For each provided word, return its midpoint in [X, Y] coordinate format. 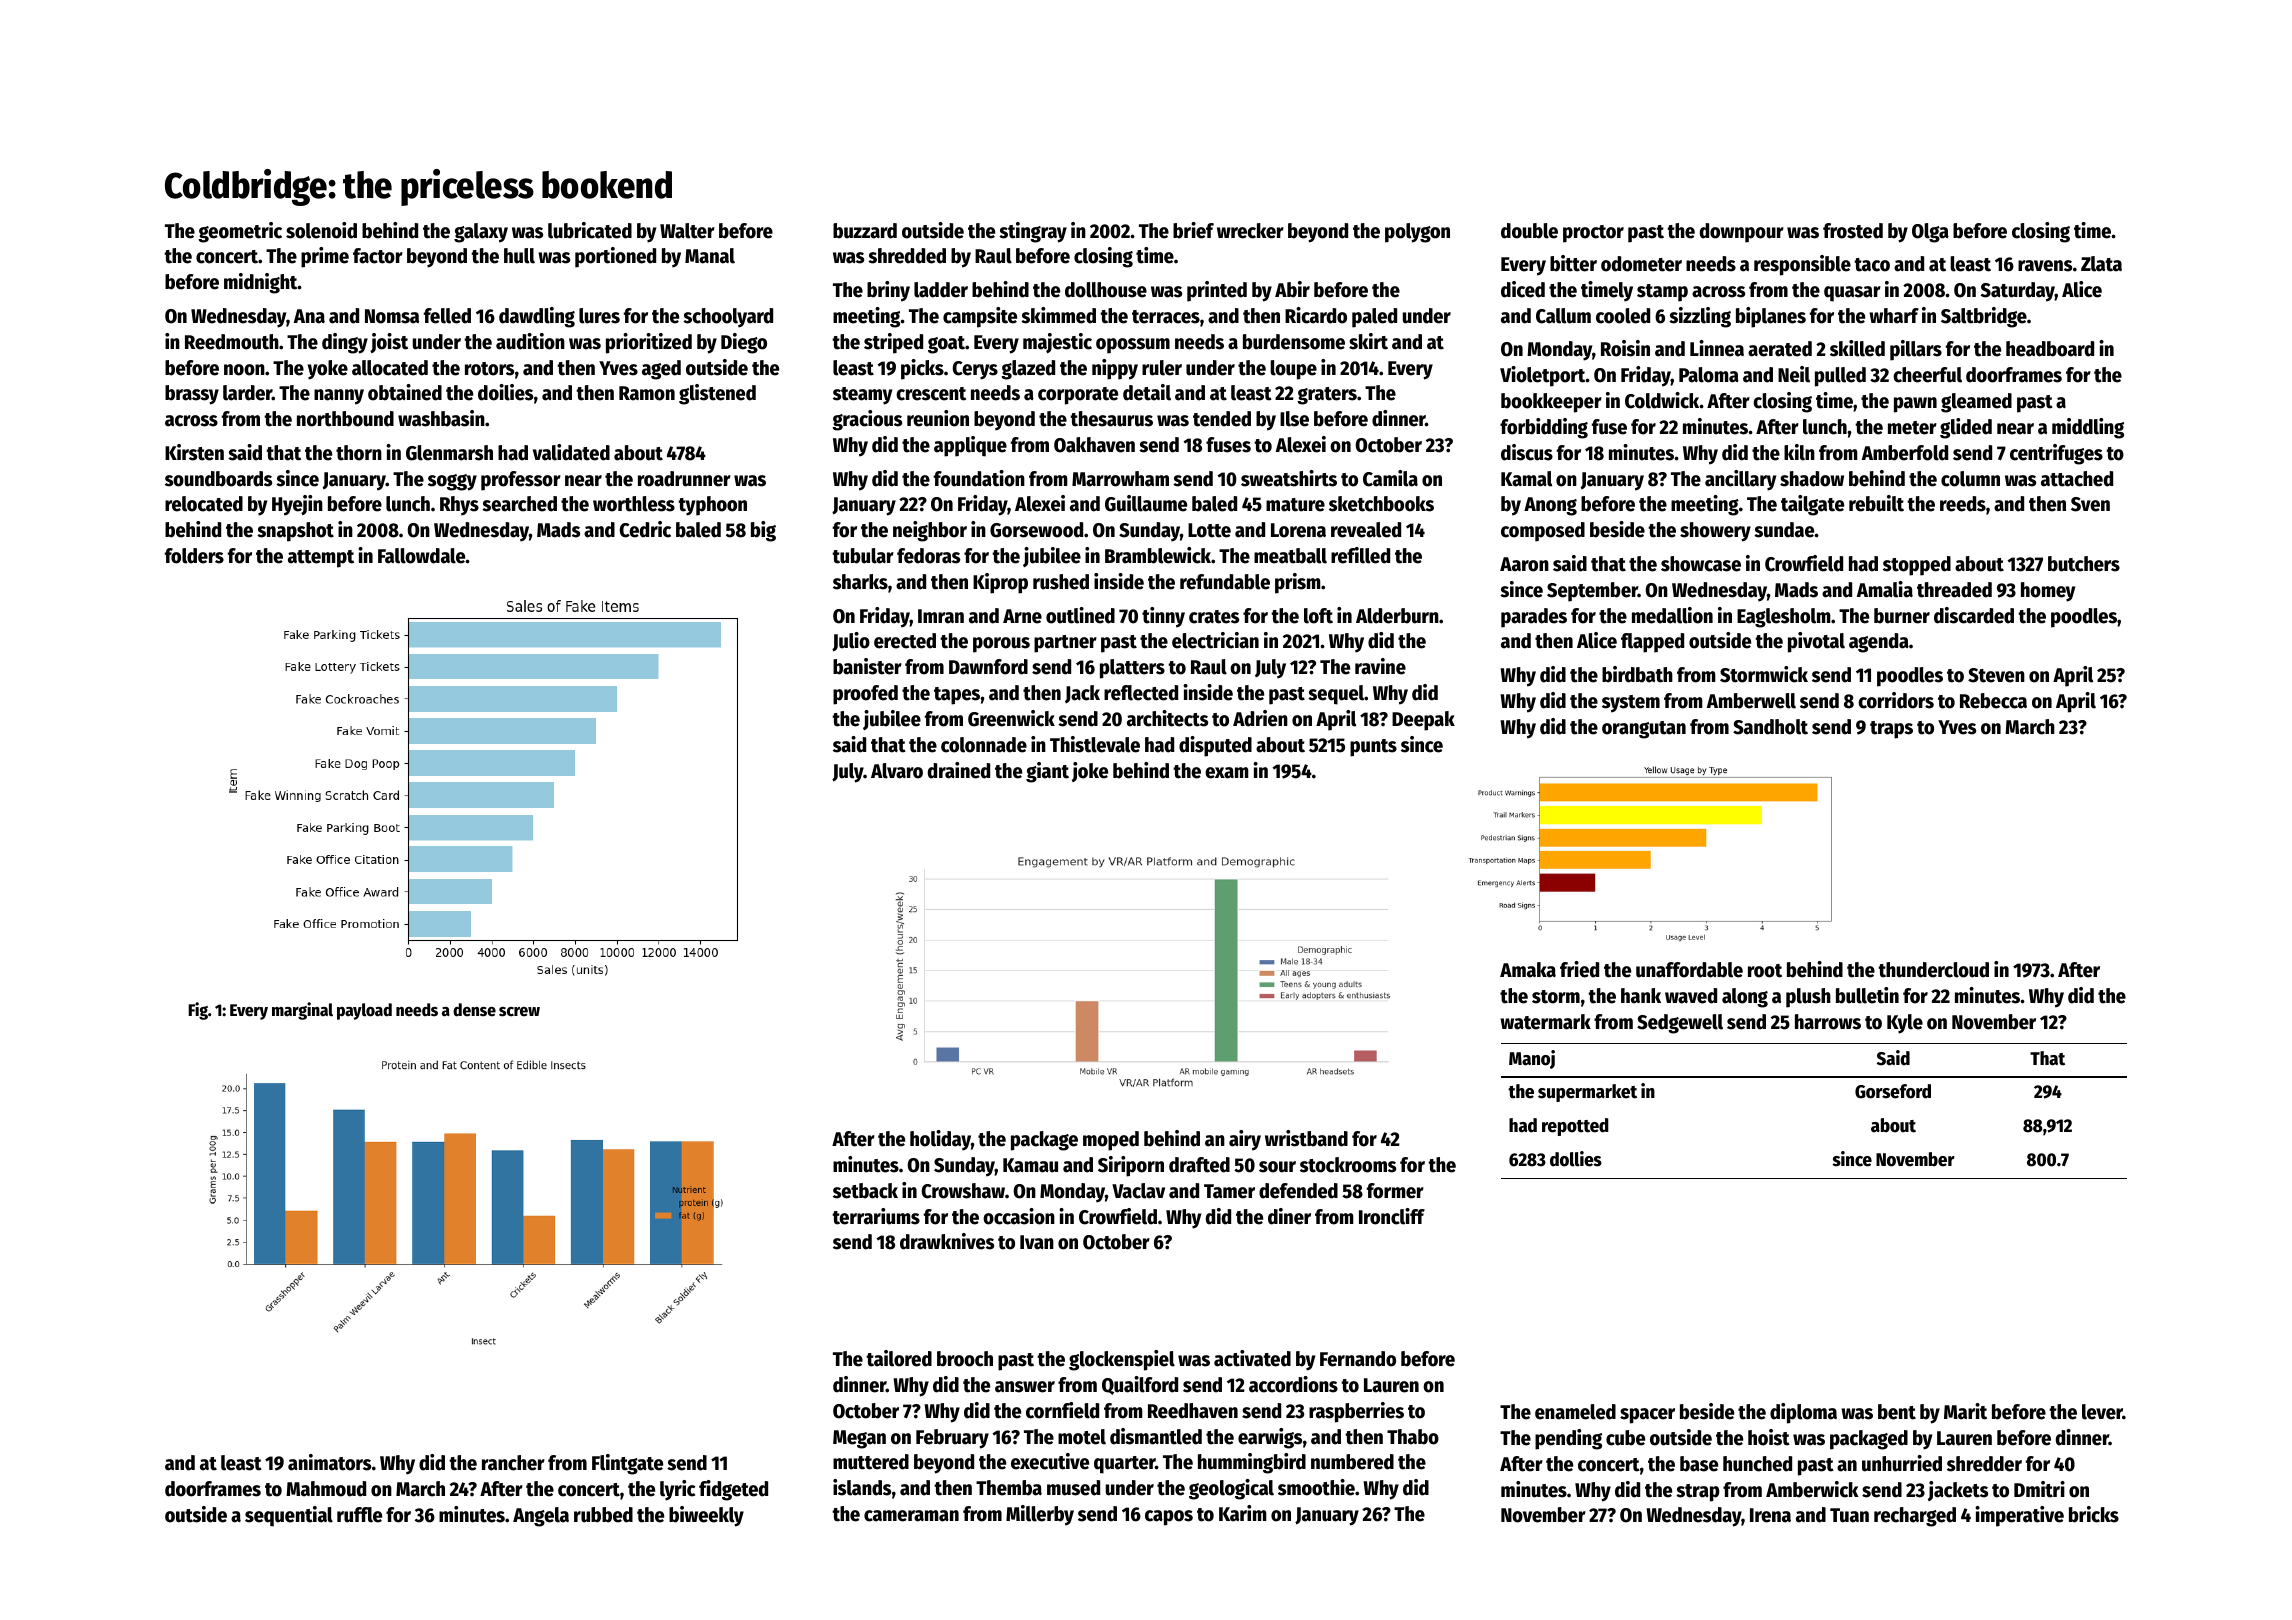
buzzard [865, 231]
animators [329, 1462]
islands [862, 1487]
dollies [1576, 1159]
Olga [1930, 233]
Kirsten [194, 452]
